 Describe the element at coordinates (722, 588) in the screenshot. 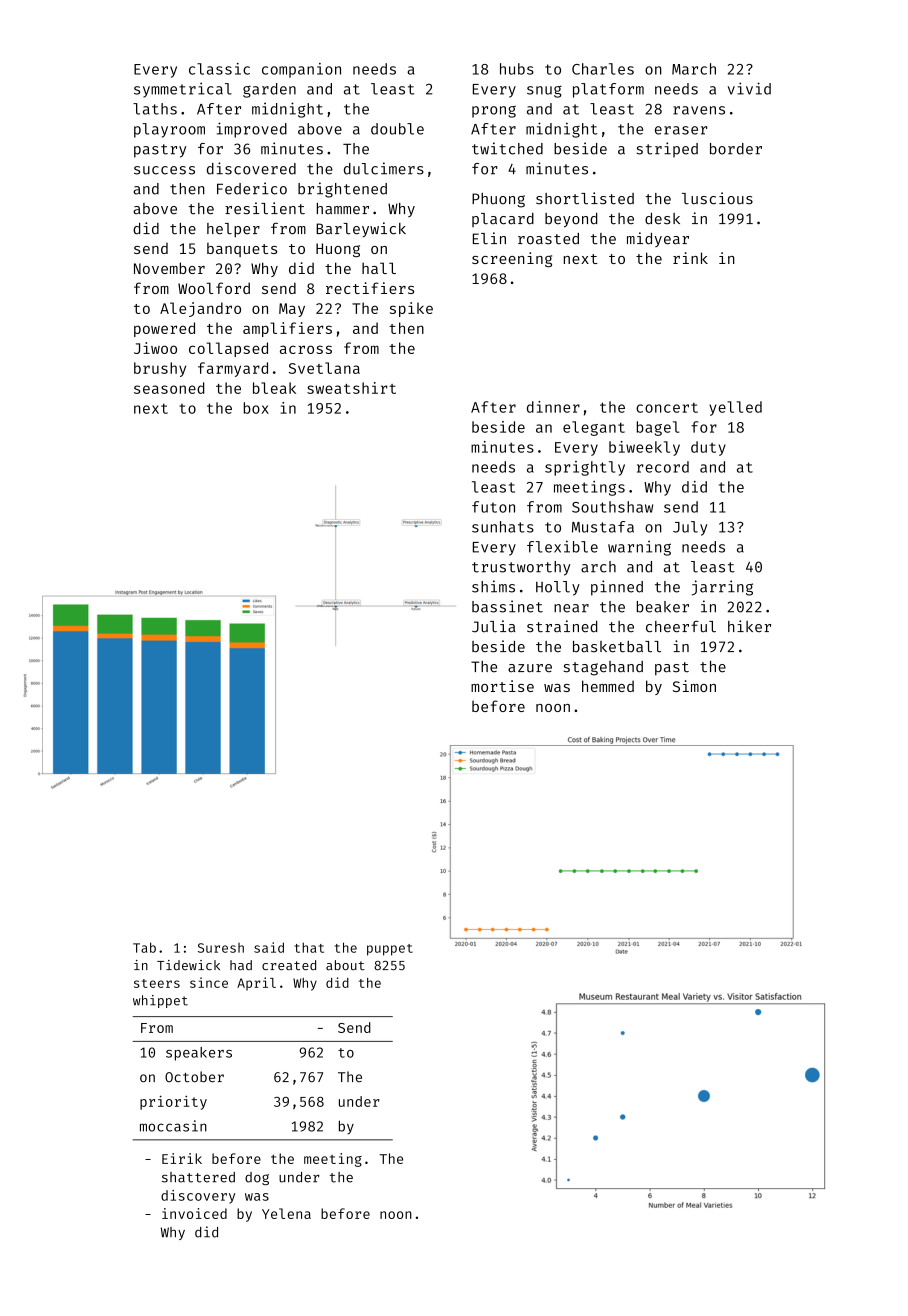

I see `jarring` at that location.
